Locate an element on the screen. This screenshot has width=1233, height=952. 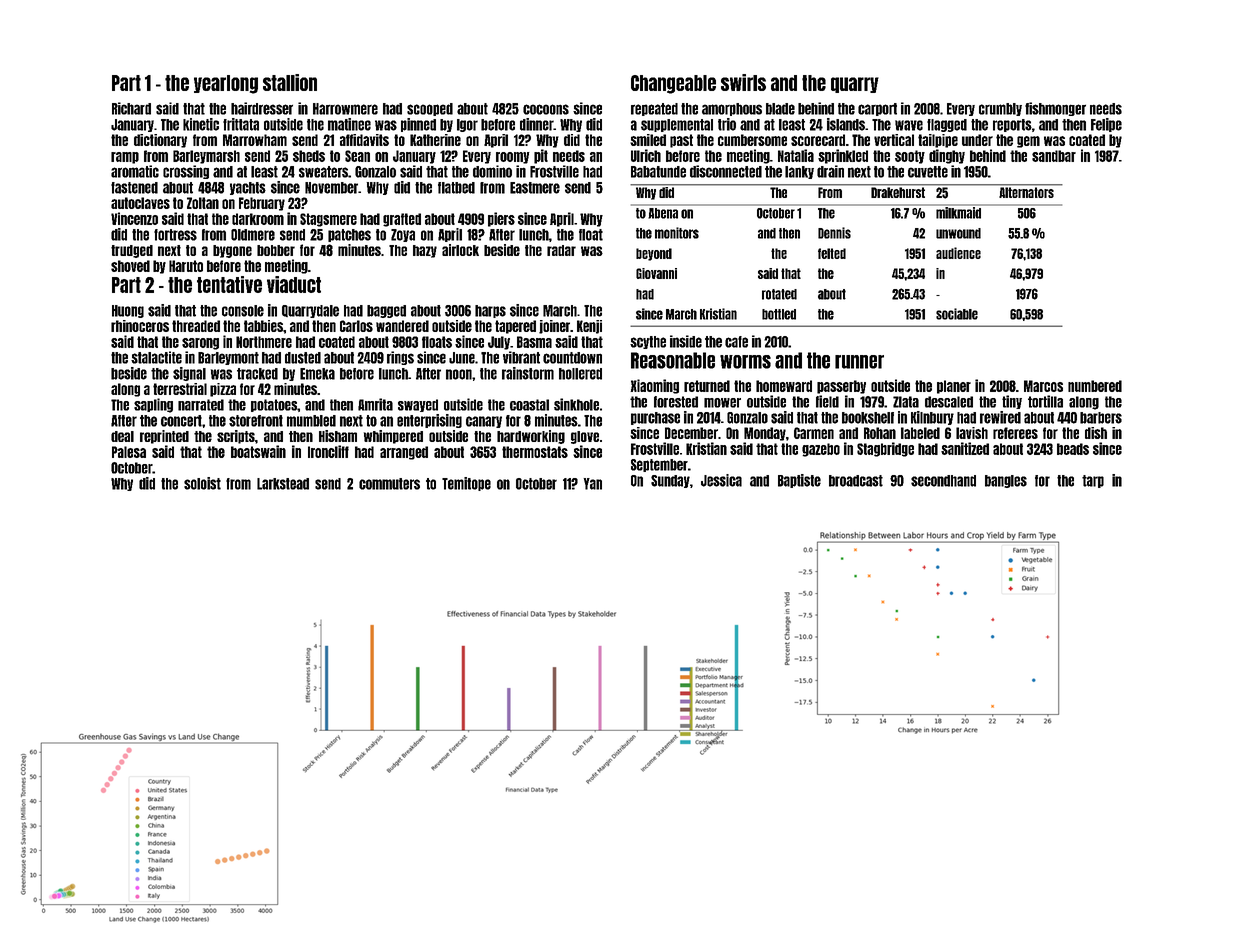
fishmonger is located at coordinates (1055, 109).
